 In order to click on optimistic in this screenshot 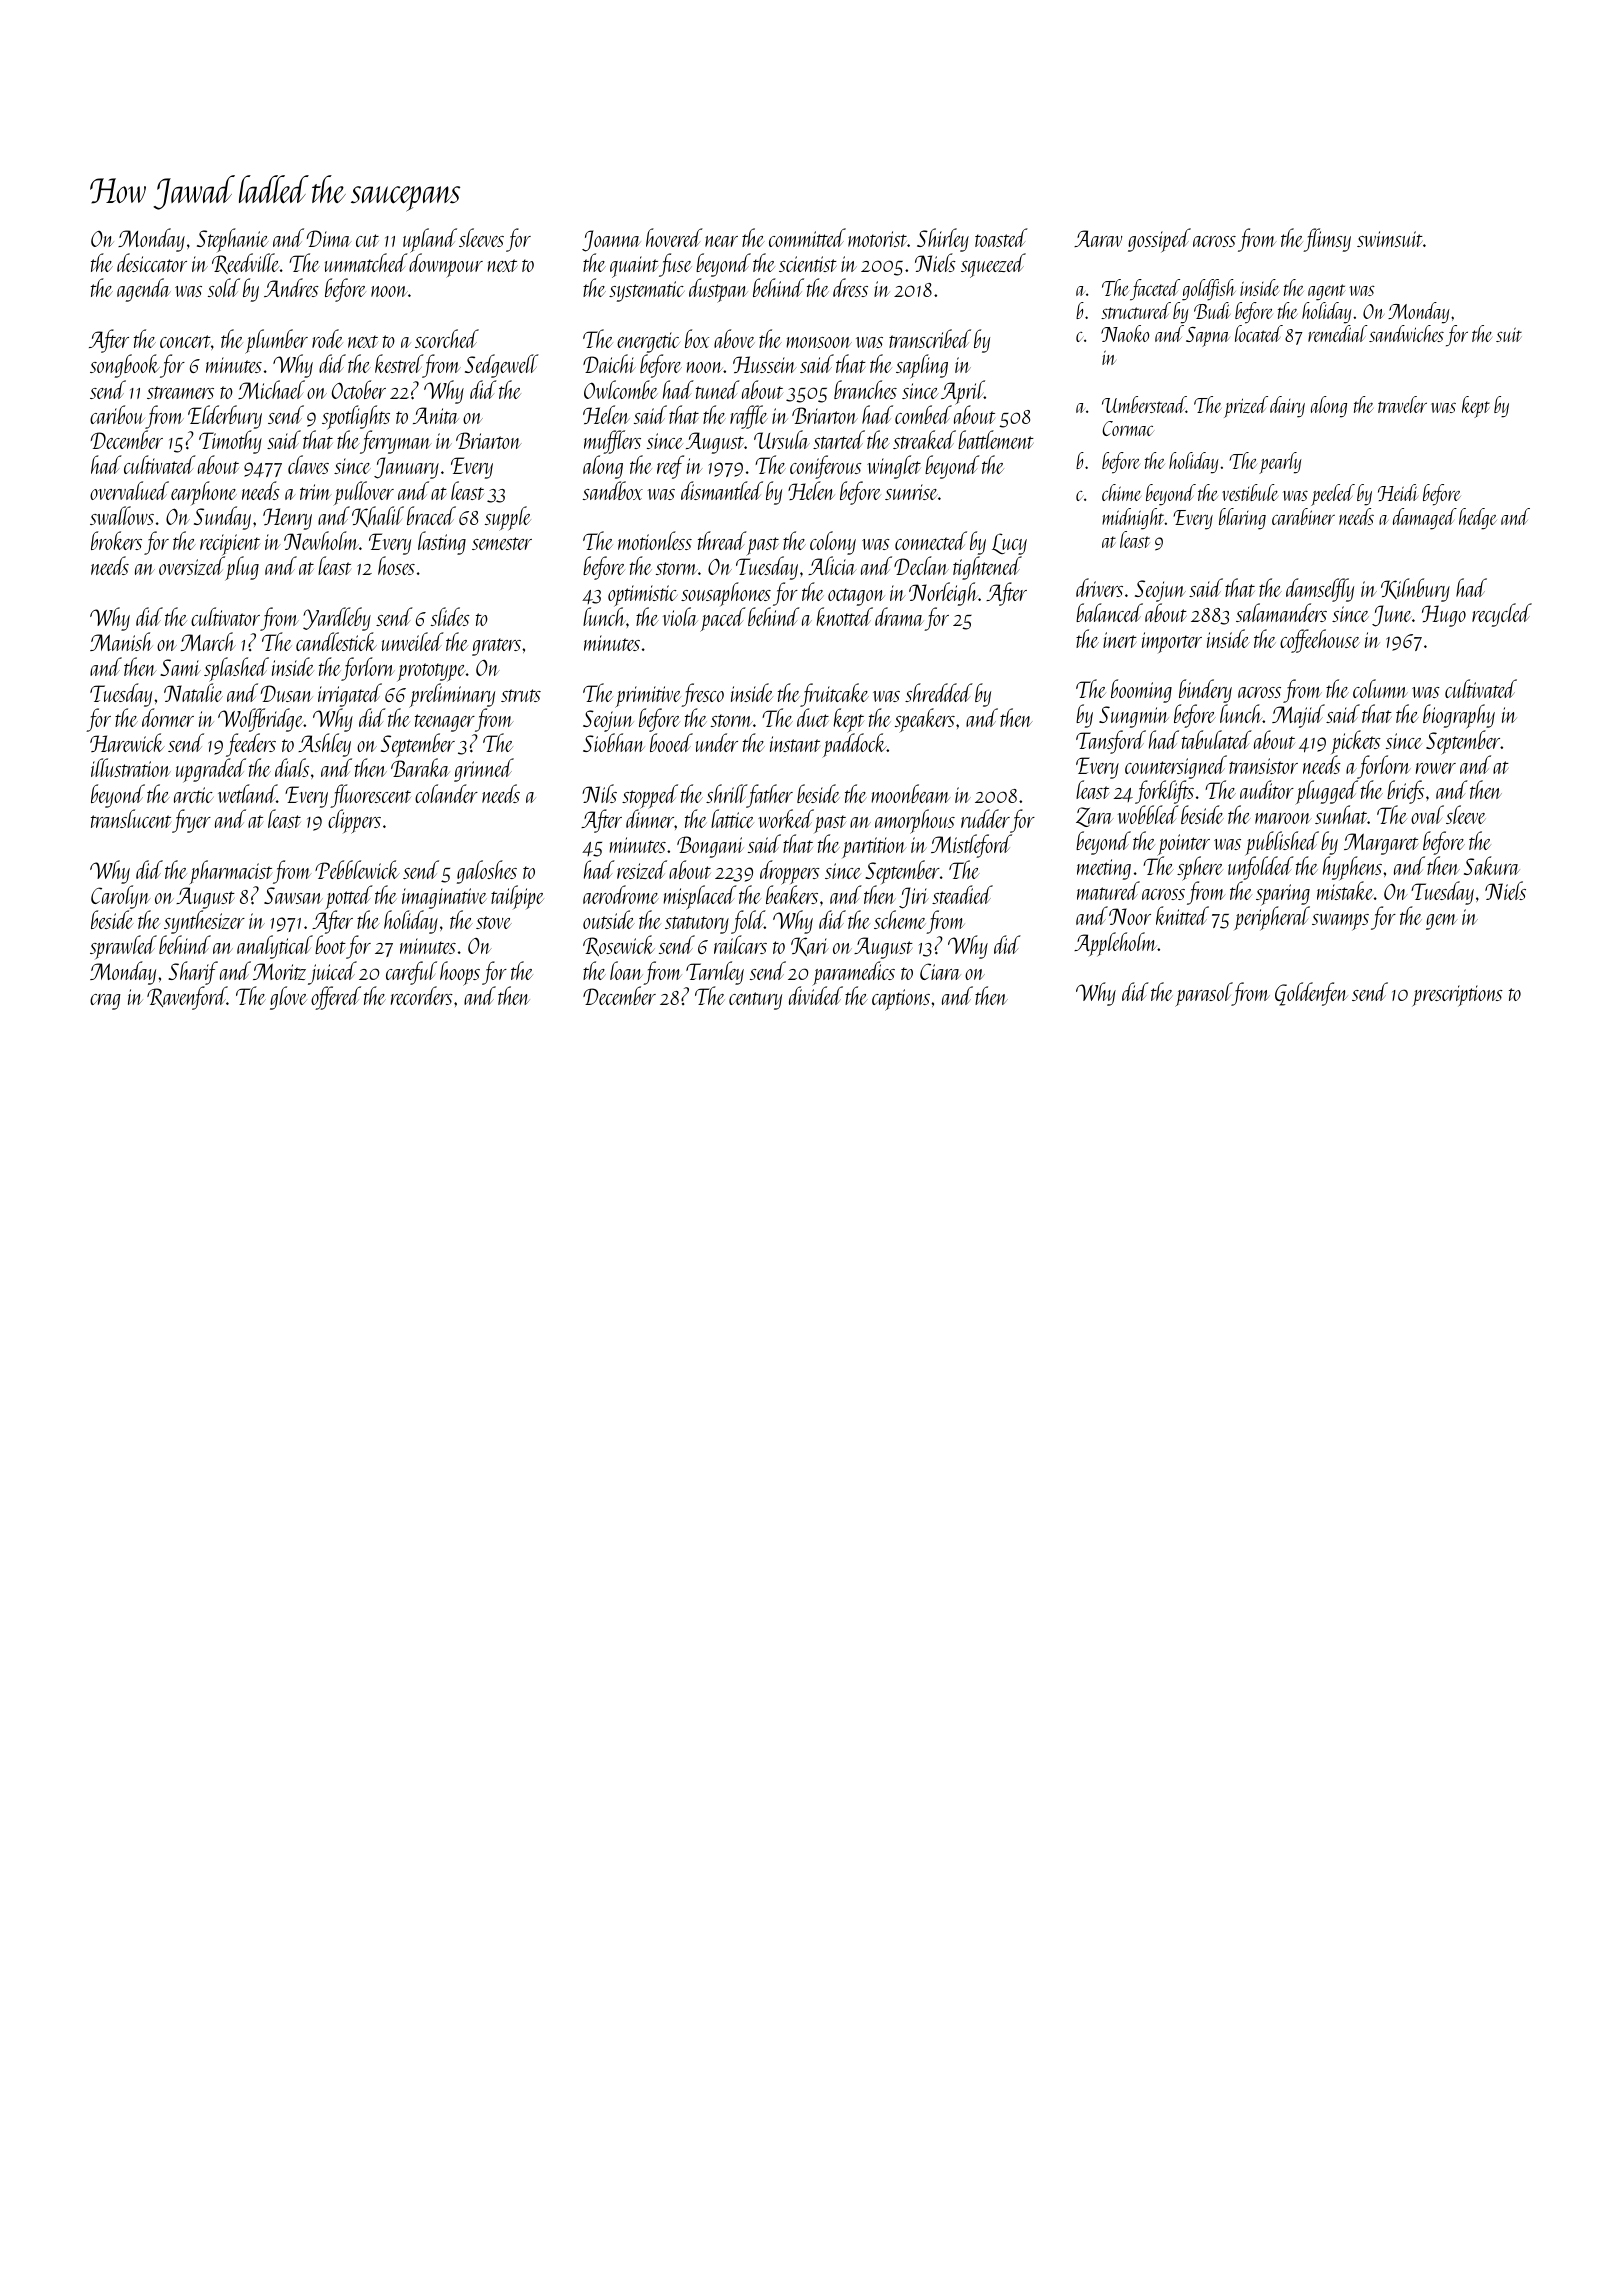, I will do `click(643, 596)`.
